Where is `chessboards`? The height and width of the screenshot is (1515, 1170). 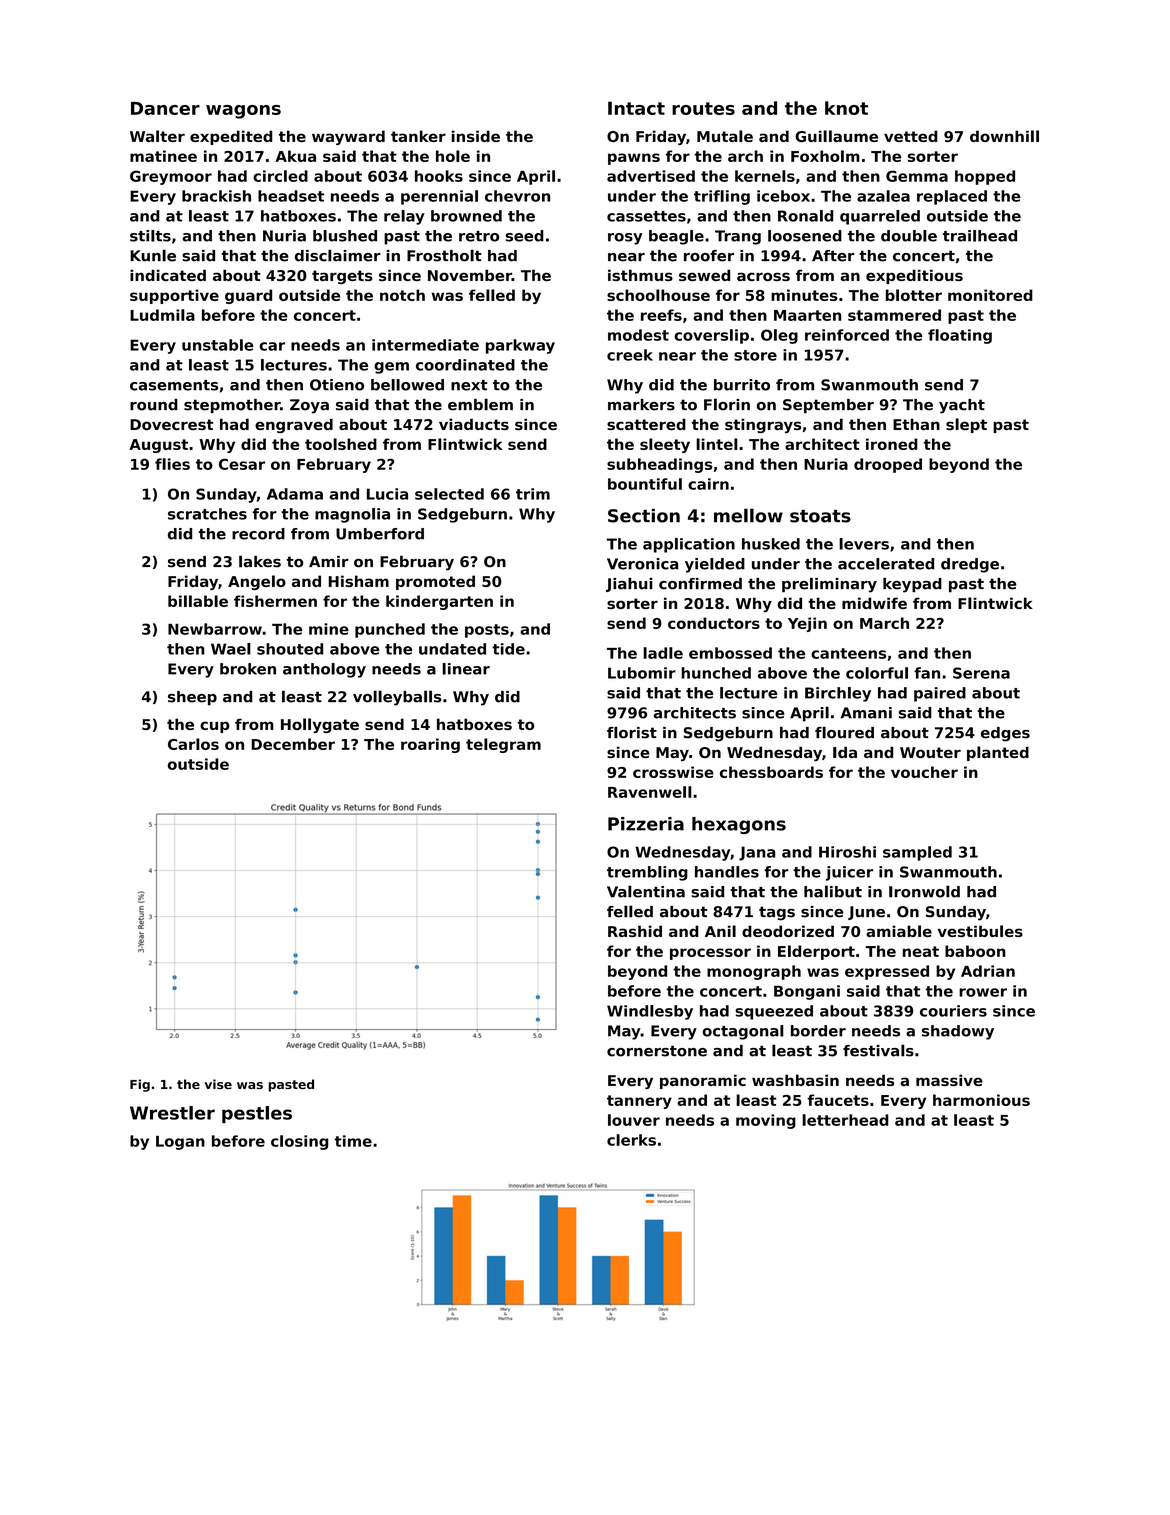
chessboards is located at coordinates (771, 772).
